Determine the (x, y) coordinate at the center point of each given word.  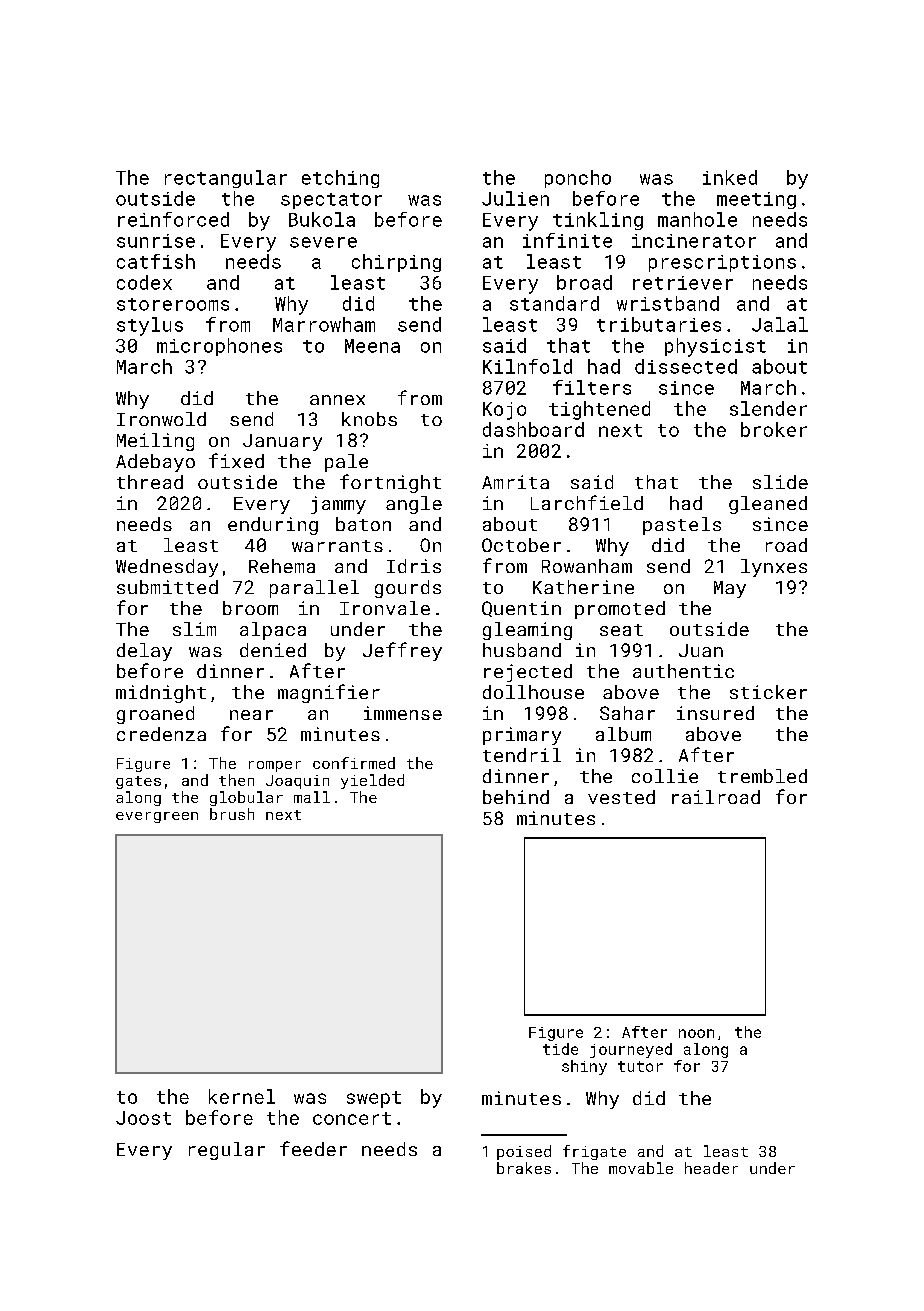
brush (232, 814)
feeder (313, 1148)
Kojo (504, 411)
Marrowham (324, 324)
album (623, 734)
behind (516, 797)
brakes (524, 1168)
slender (768, 408)
